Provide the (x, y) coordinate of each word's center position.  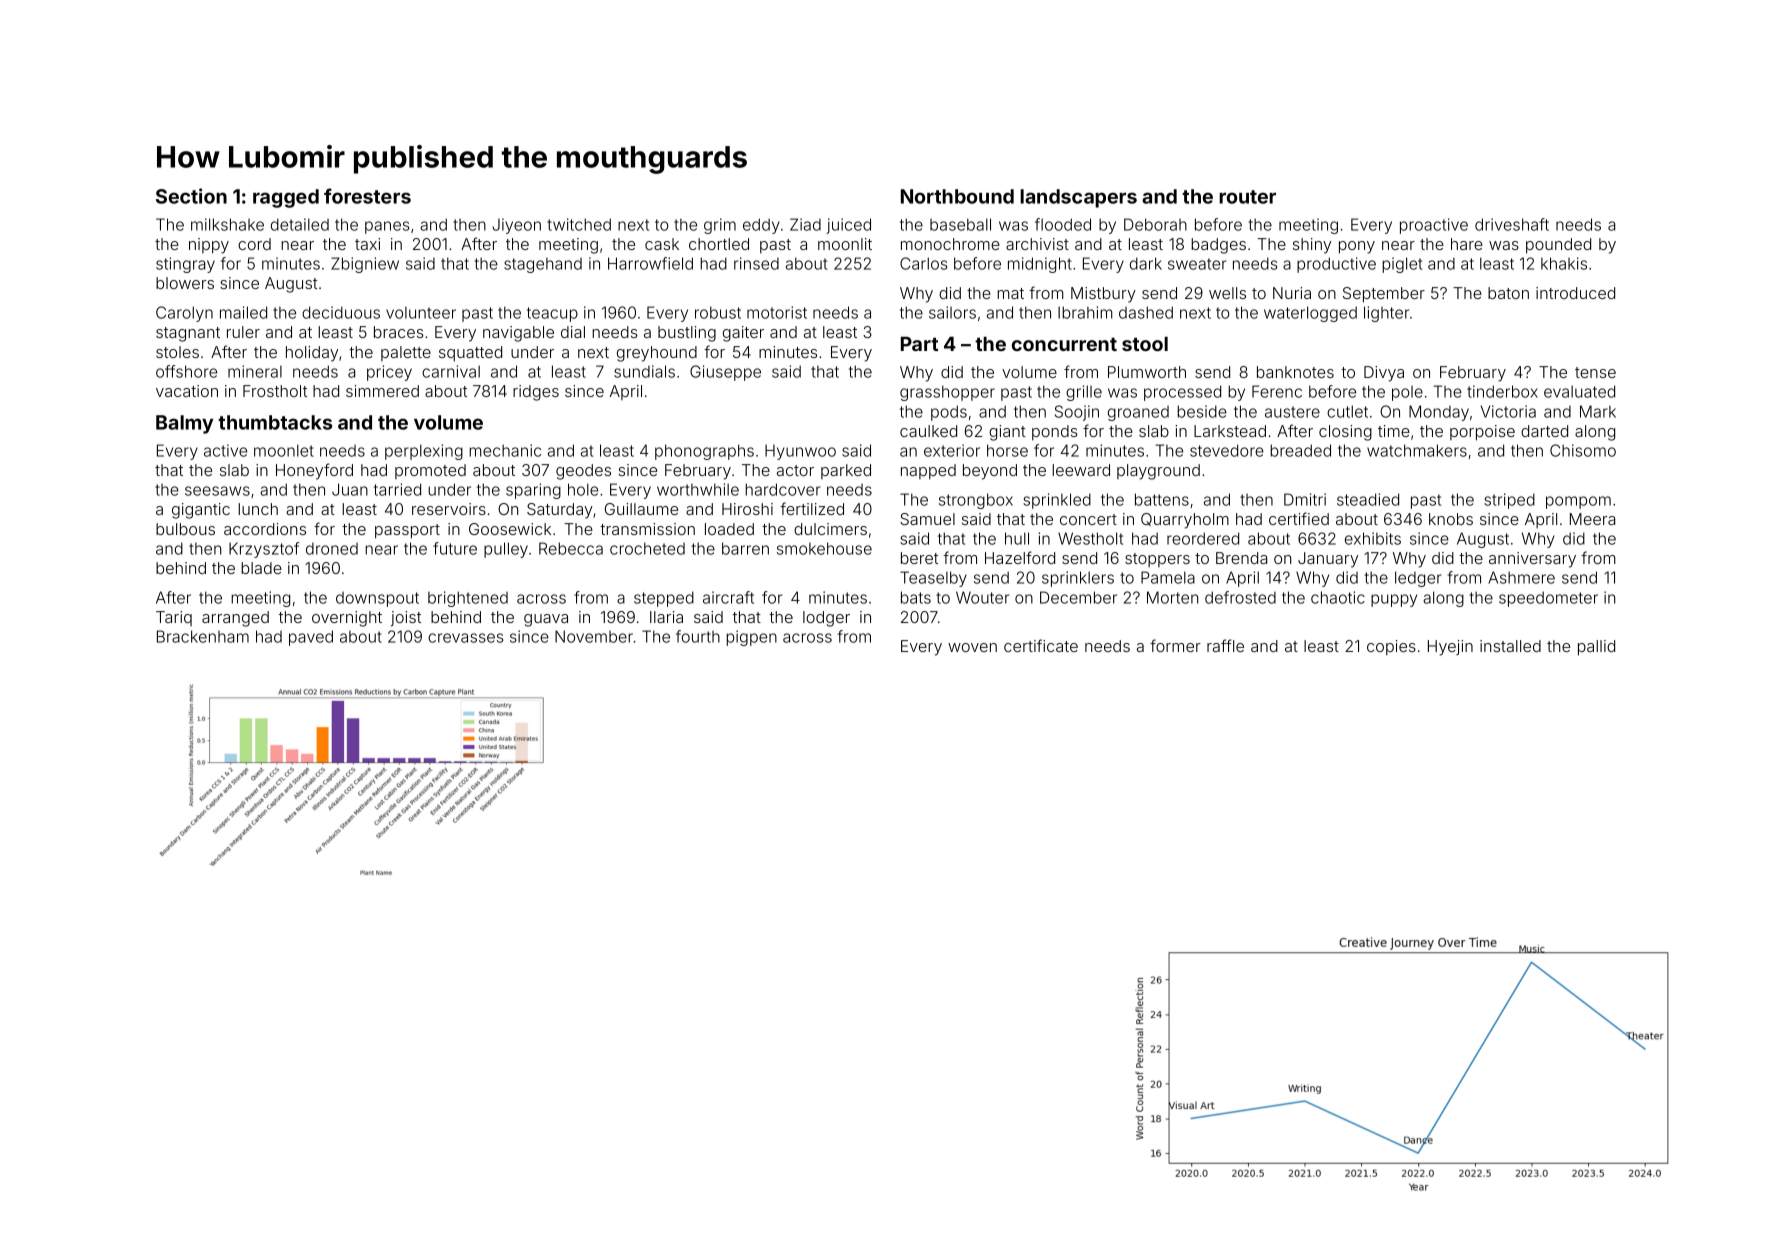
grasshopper (947, 393)
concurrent (1064, 344)
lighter (1386, 314)
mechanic (505, 450)
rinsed (756, 263)
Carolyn (184, 314)
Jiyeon (516, 226)
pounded (1558, 246)
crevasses (465, 638)
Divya (1384, 374)
